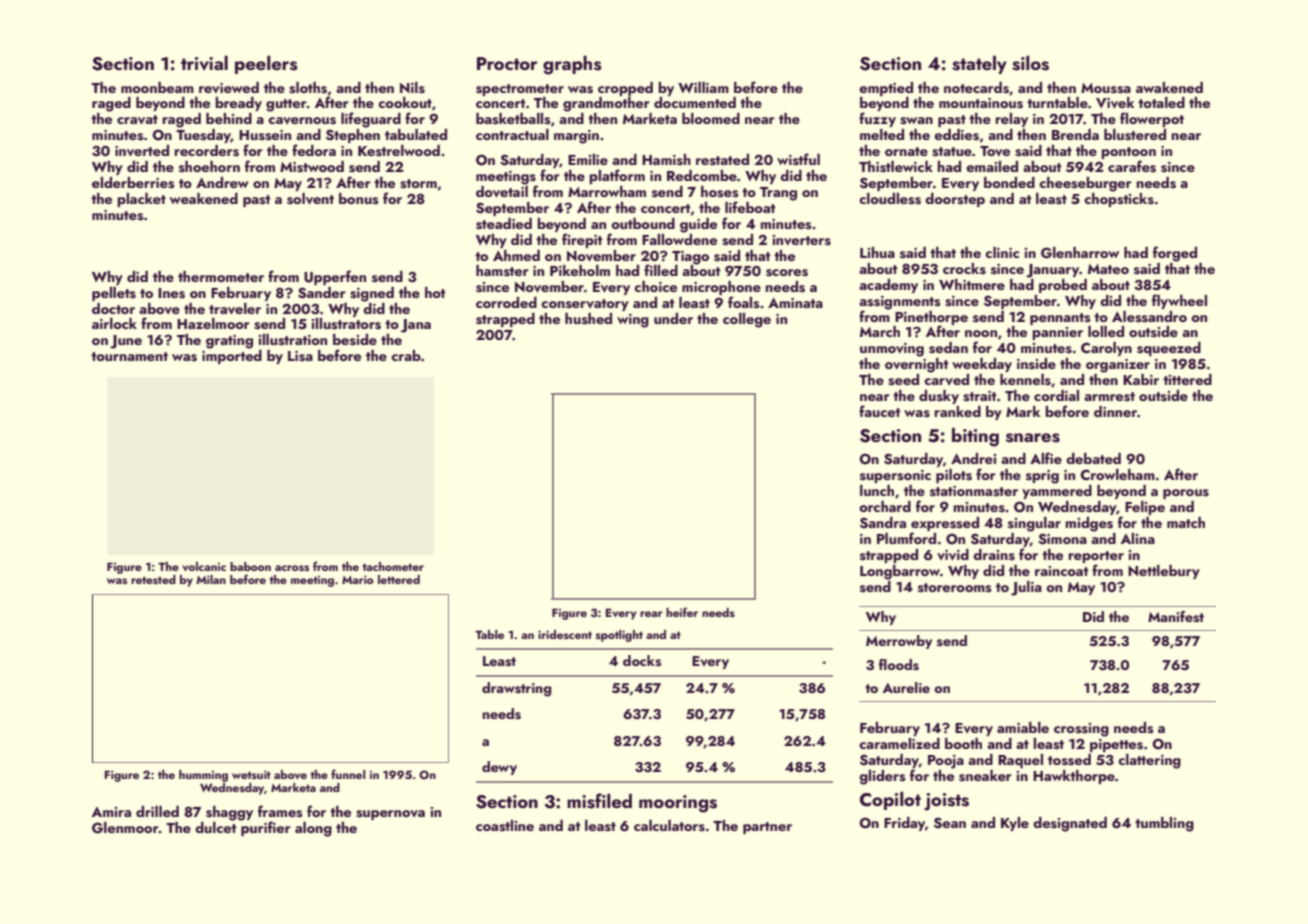  Describe the element at coordinates (974, 491) in the screenshot. I see `stationmaster` at that location.
